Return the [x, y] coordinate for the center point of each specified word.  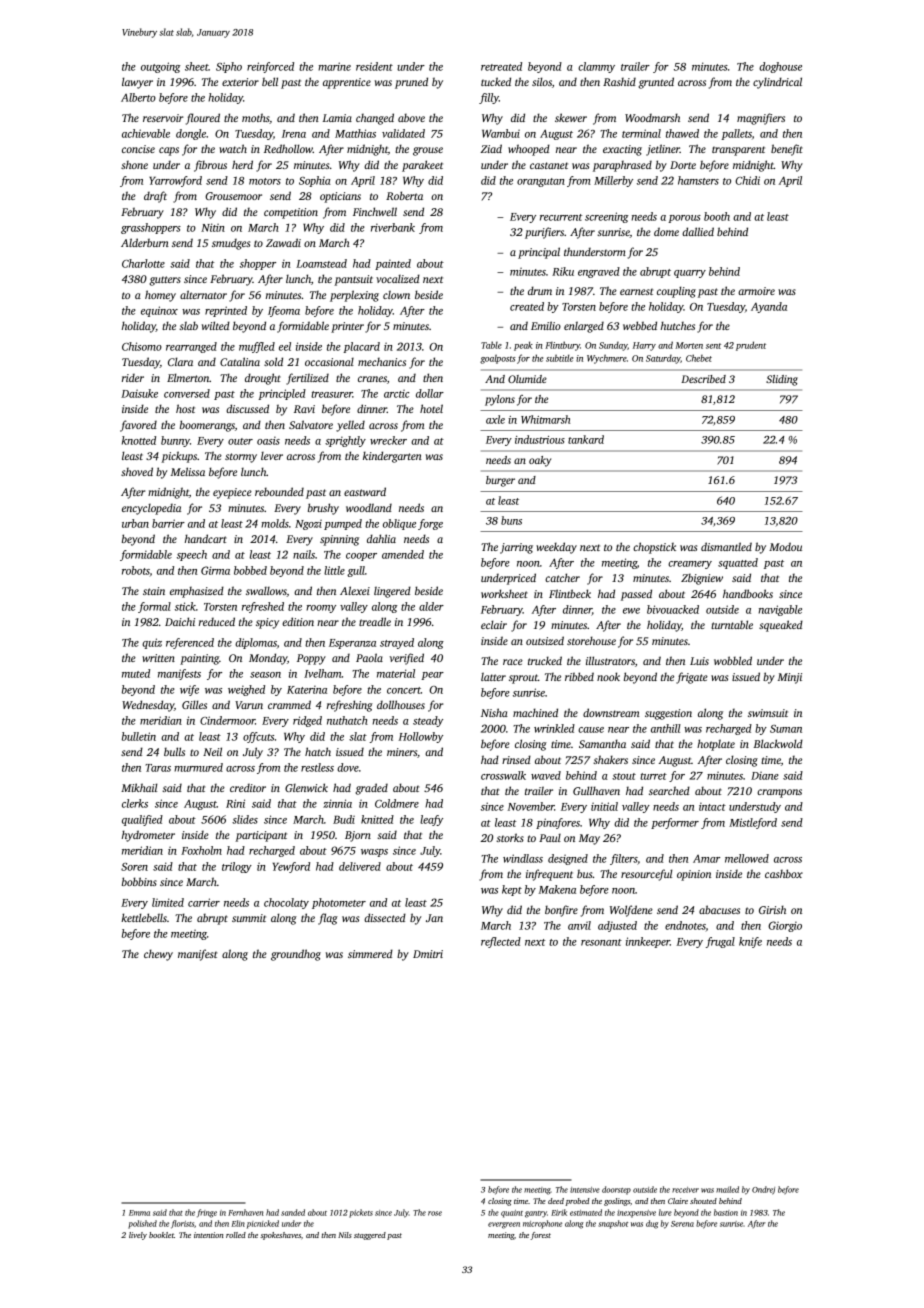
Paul [550, 838]
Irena [294, 134]
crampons [779, 793]
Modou [785, 546]
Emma [139, 1213]
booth [717, 216]
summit [249, 918]
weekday [556, 548]
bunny [175, 441]
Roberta [404, 195]
